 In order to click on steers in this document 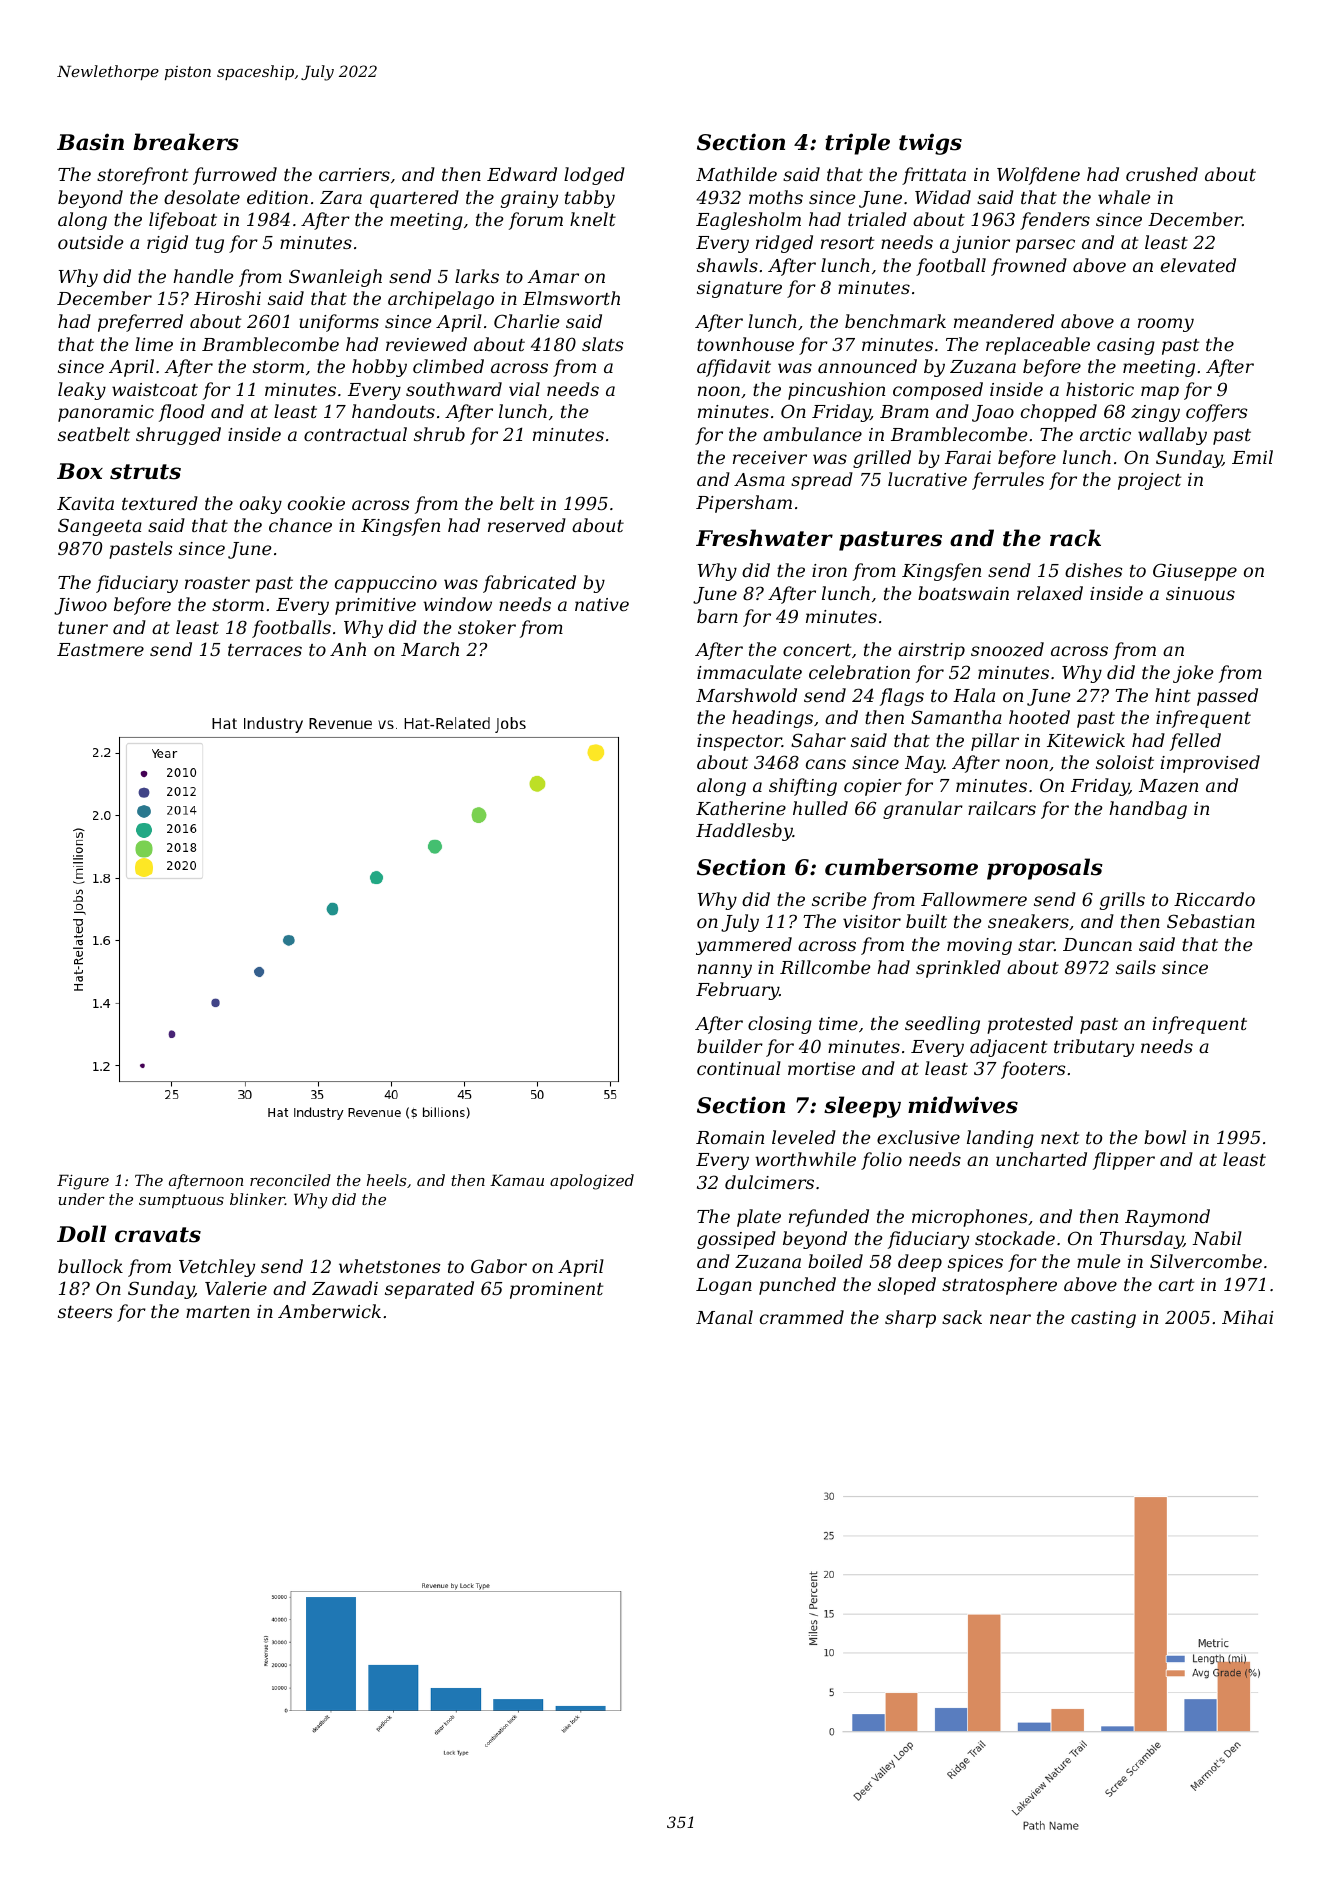, I will do `click(85, 1312)`.
